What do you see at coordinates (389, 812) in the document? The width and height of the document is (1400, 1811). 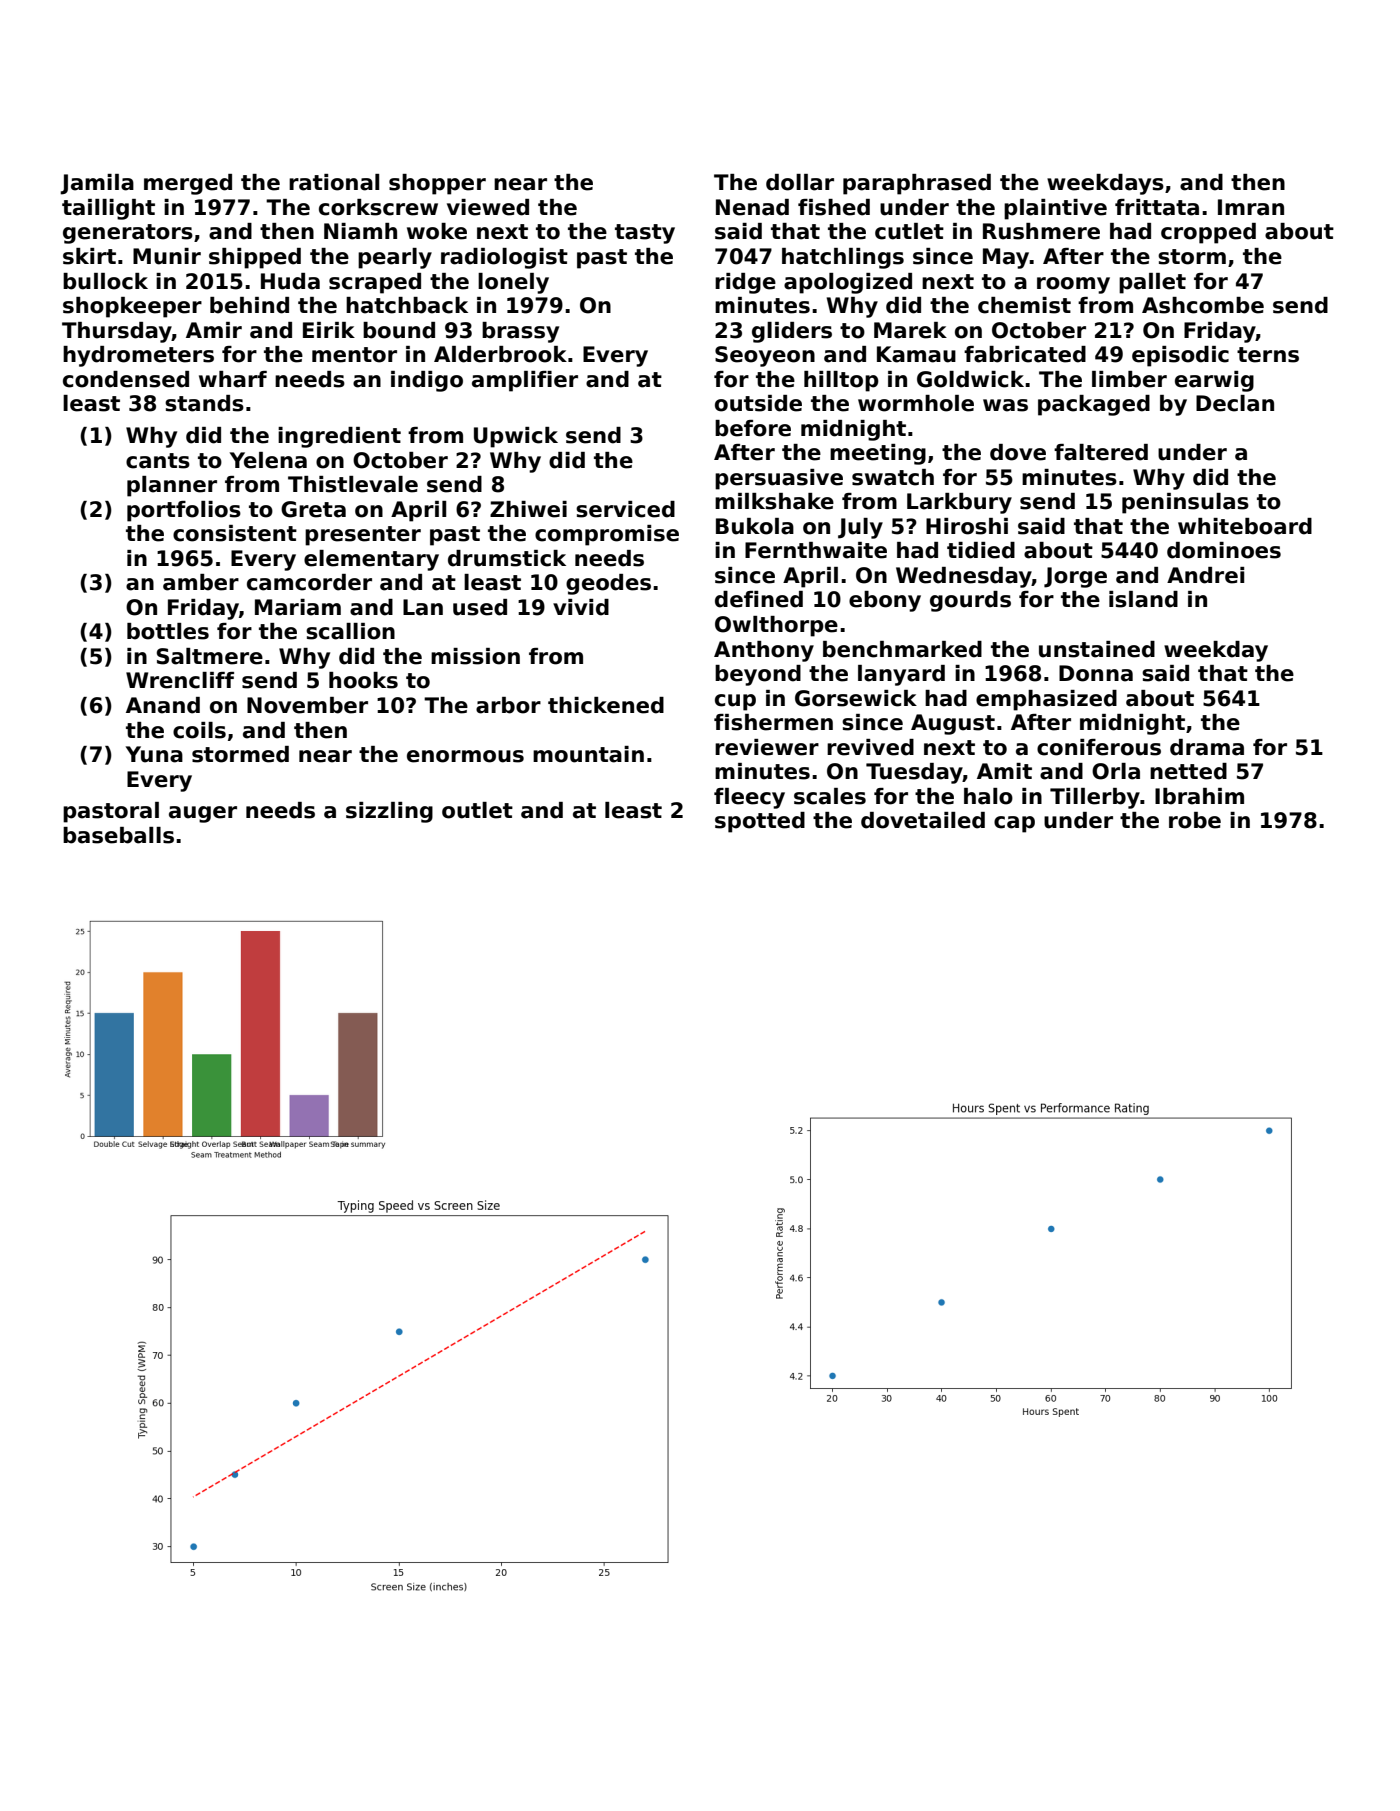 I see `sizzling` at bounding box center [389, 812].
